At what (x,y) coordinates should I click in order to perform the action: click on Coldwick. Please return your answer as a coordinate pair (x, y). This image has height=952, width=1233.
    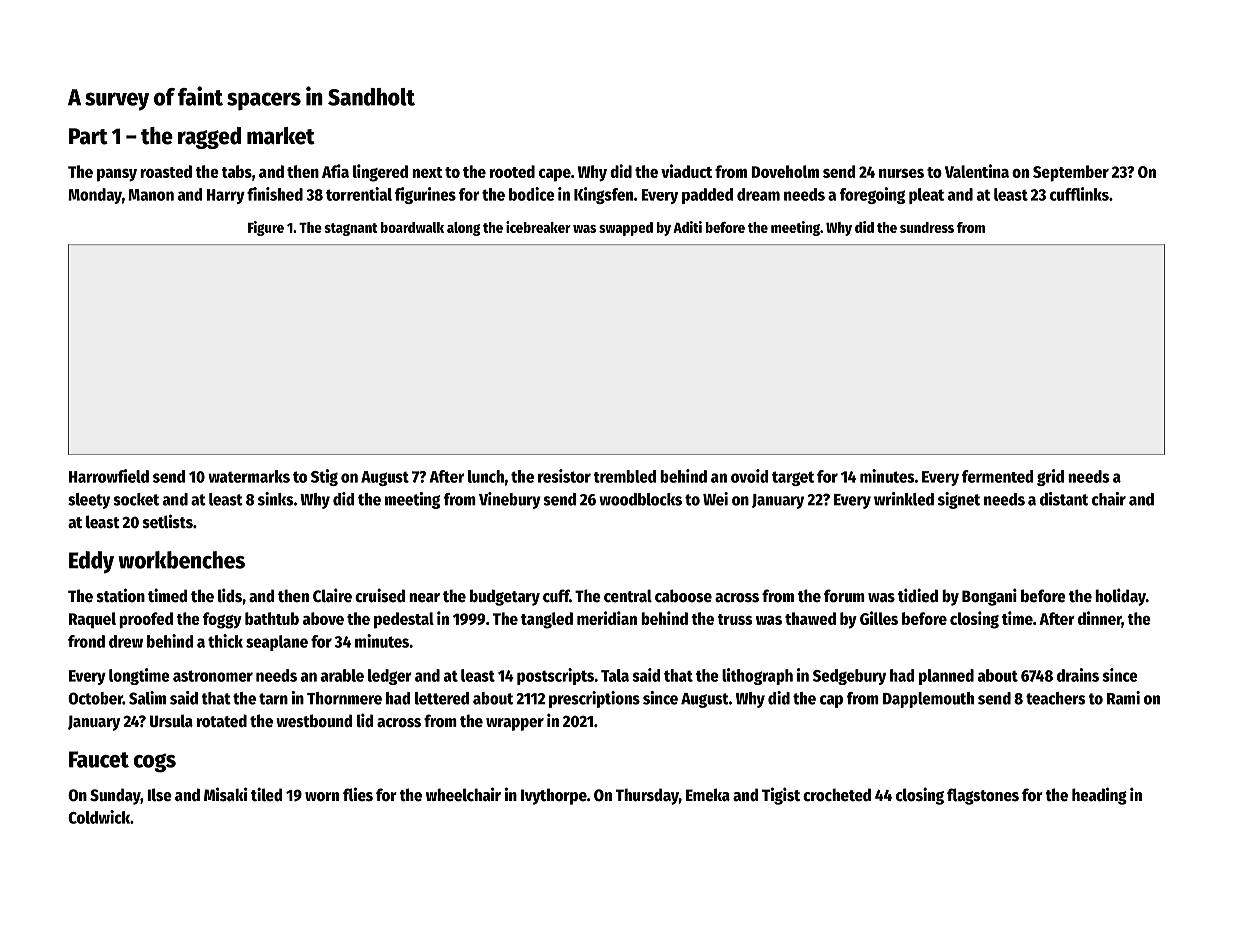
    Looking at the image, I should click on (99, 817).
